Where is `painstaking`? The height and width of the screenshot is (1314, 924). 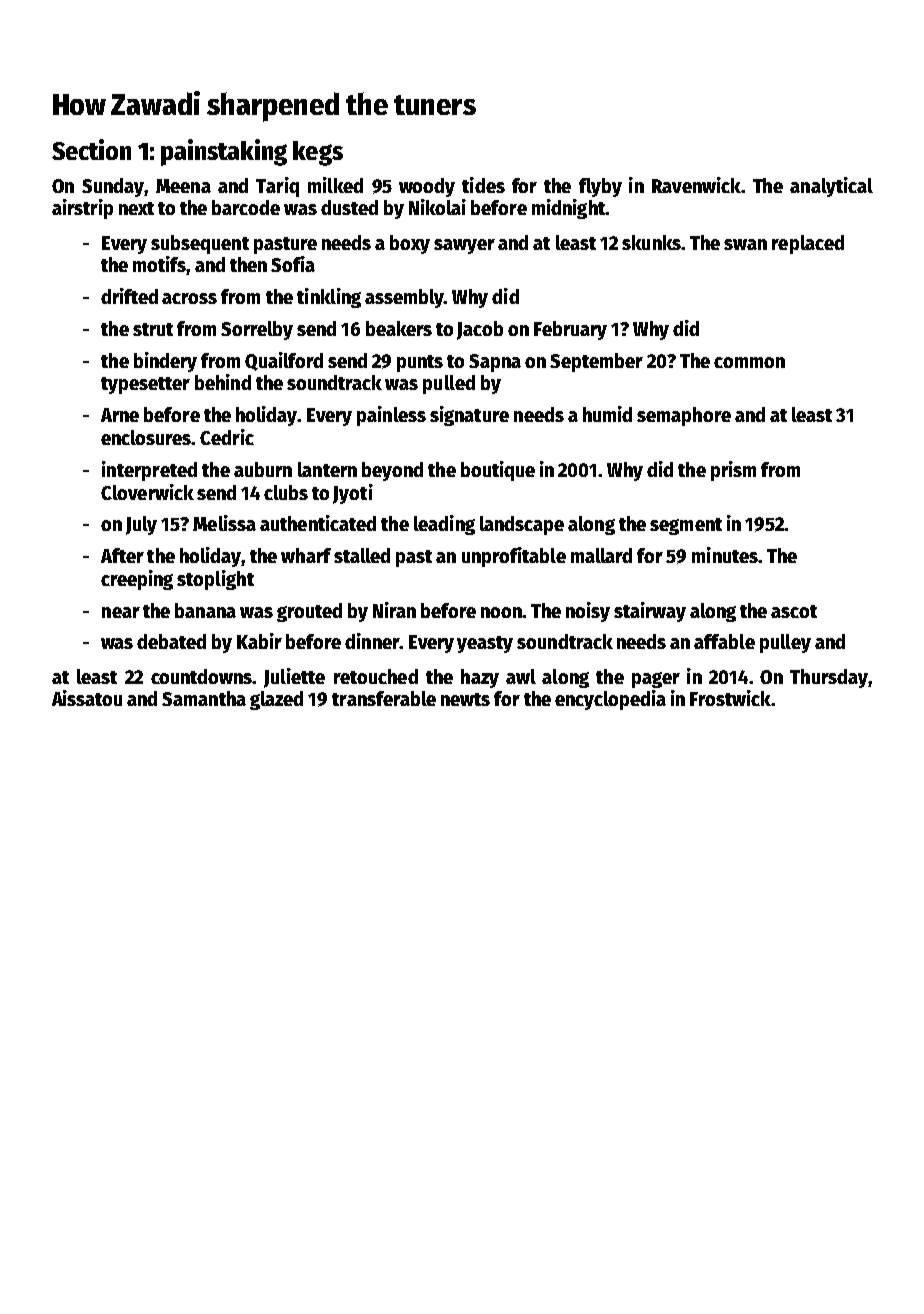 painstaking is located at coordinates (224, 152).
